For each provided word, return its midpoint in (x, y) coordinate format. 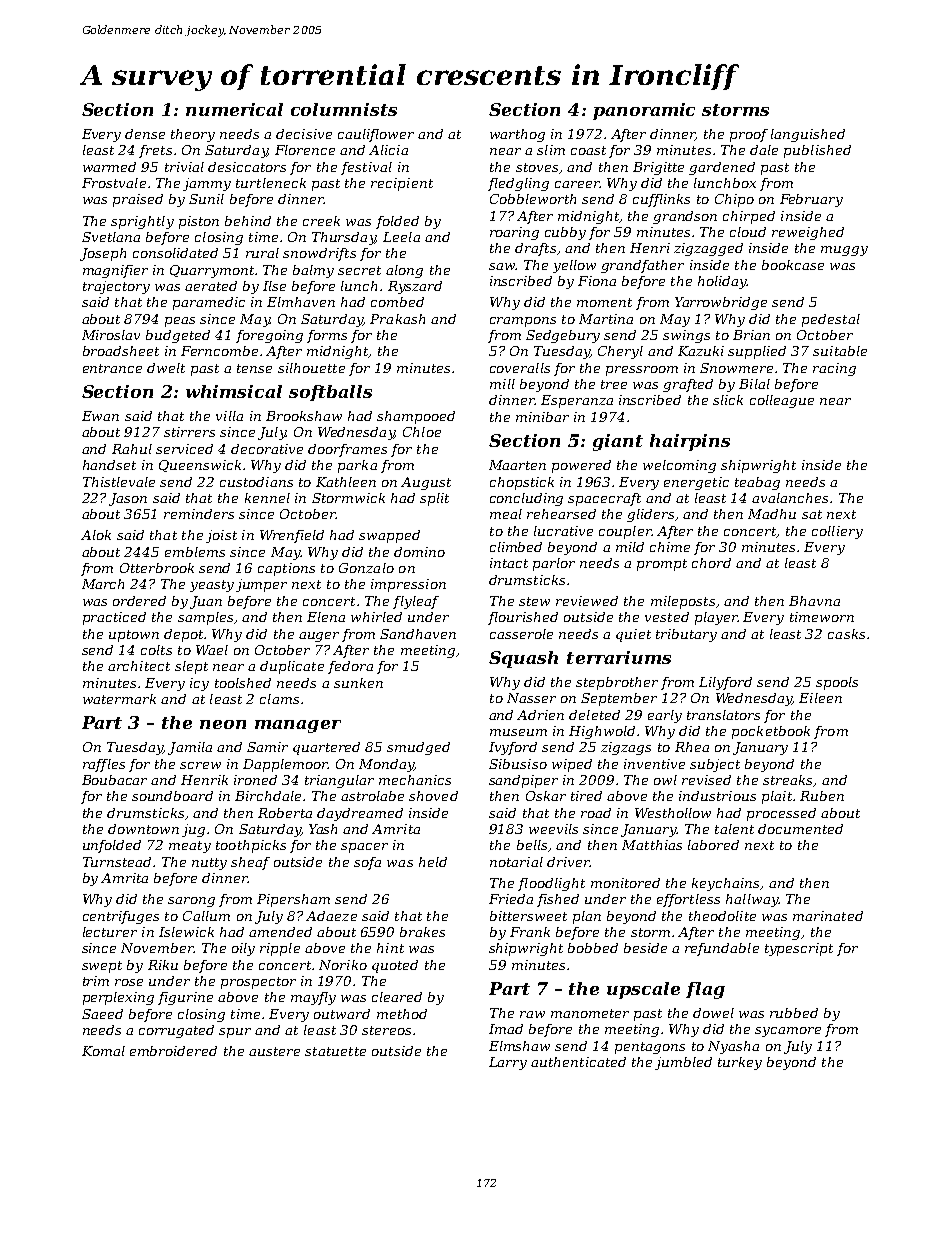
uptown (134, 636)
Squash (523, 659)
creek (321, 221)
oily (243, 949)
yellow (574, 266)
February (811, 200)
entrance (112, 368)
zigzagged (708, 249)
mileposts (683, 602)
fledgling (518, 184)
